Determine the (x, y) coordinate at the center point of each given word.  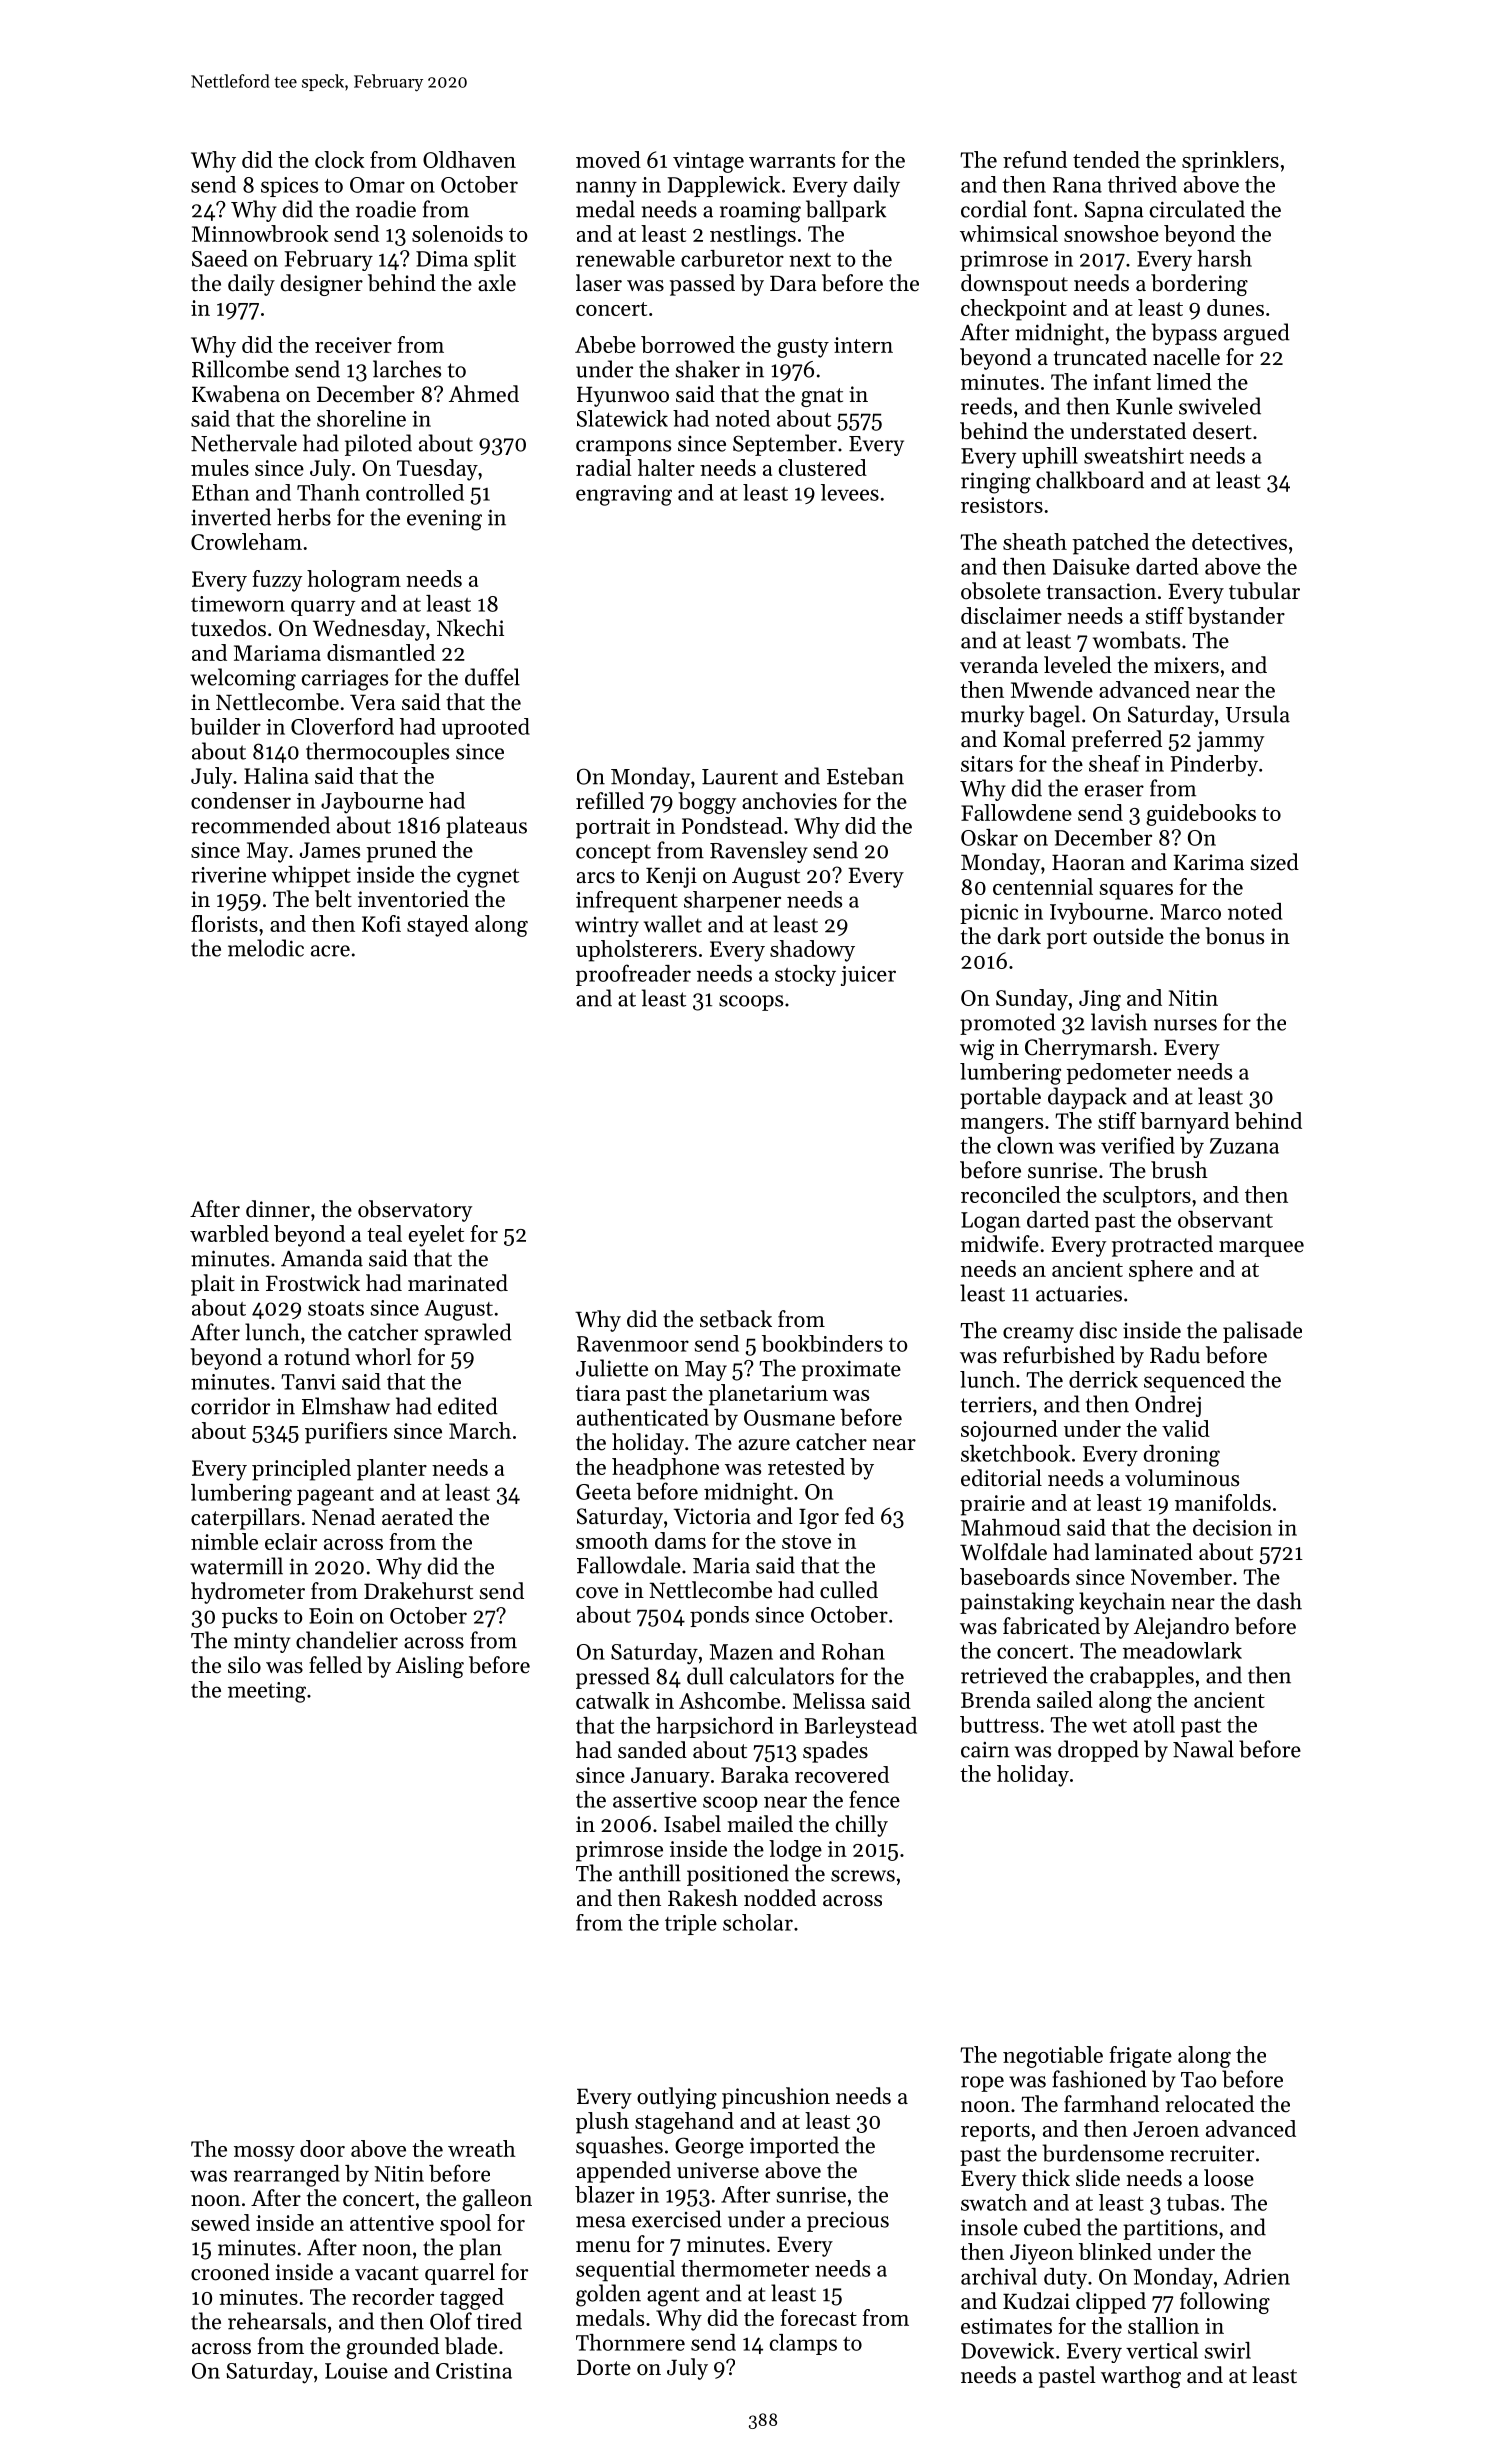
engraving (624, 495)
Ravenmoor (633, 1344)
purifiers (346, 1433)
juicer (868, 976)
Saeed (220, 258)
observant (1225, 1219)
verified (1138, 1145)
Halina (276, 775)
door (322, 2148)
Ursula (1258, 714)
